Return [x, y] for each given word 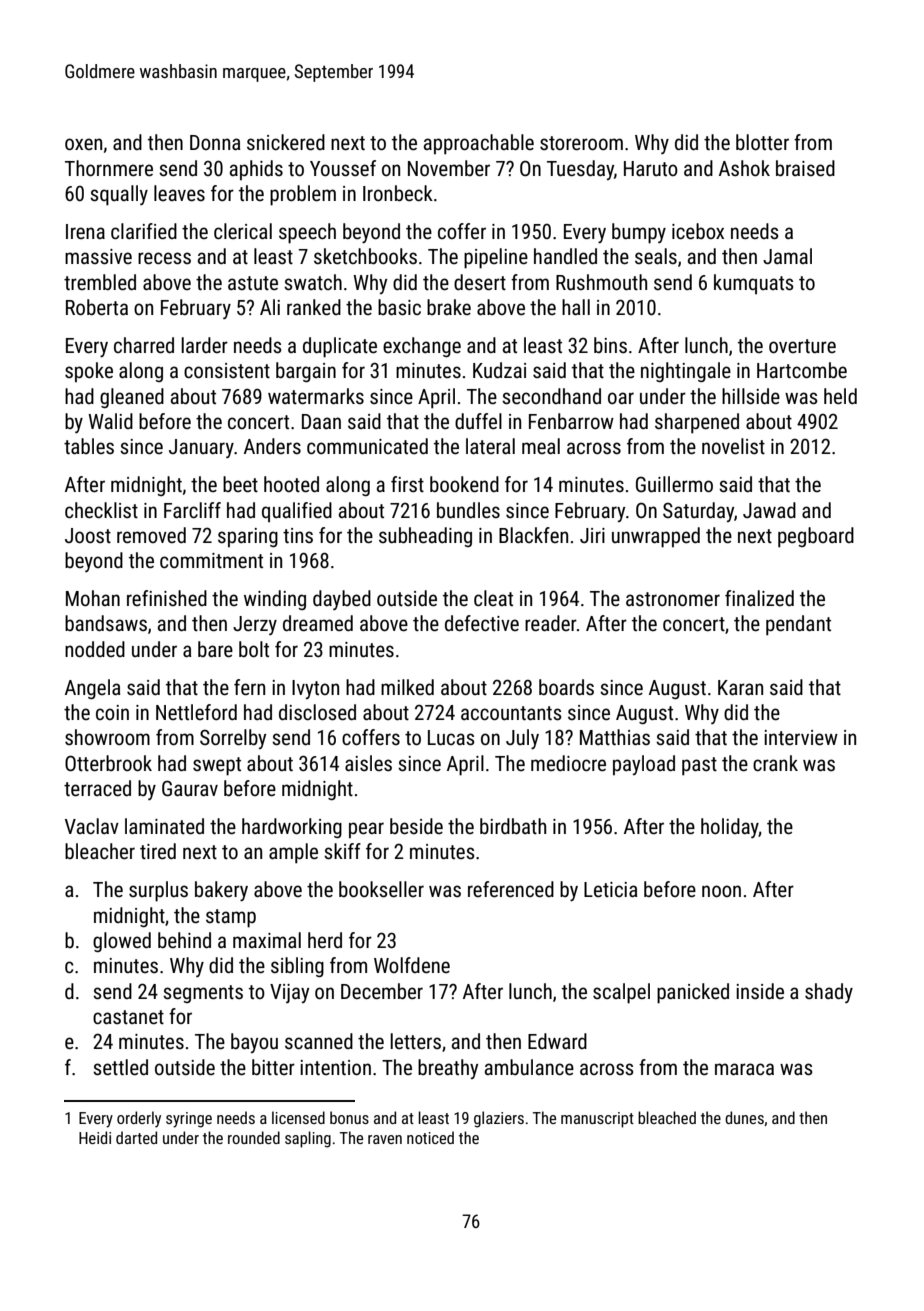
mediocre [568, 763]
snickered [286, 142]
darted [136, 1137]
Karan [740, 687]
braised [805, 168]
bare [215, 649]
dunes [744, 1117]
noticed [430, 1137]
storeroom [581, 143]
